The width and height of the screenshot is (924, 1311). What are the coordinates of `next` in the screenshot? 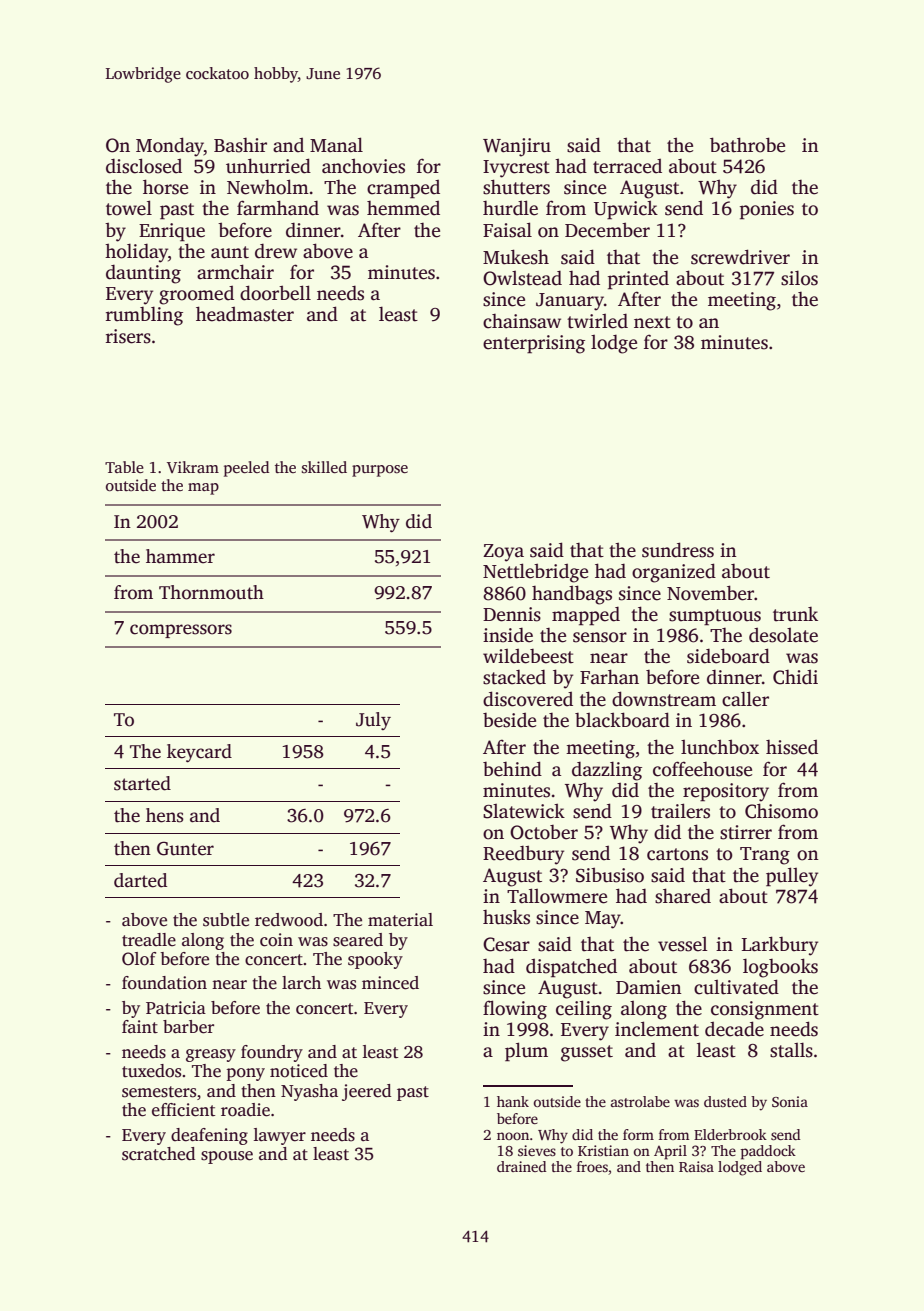 It's located at (652, 322).
